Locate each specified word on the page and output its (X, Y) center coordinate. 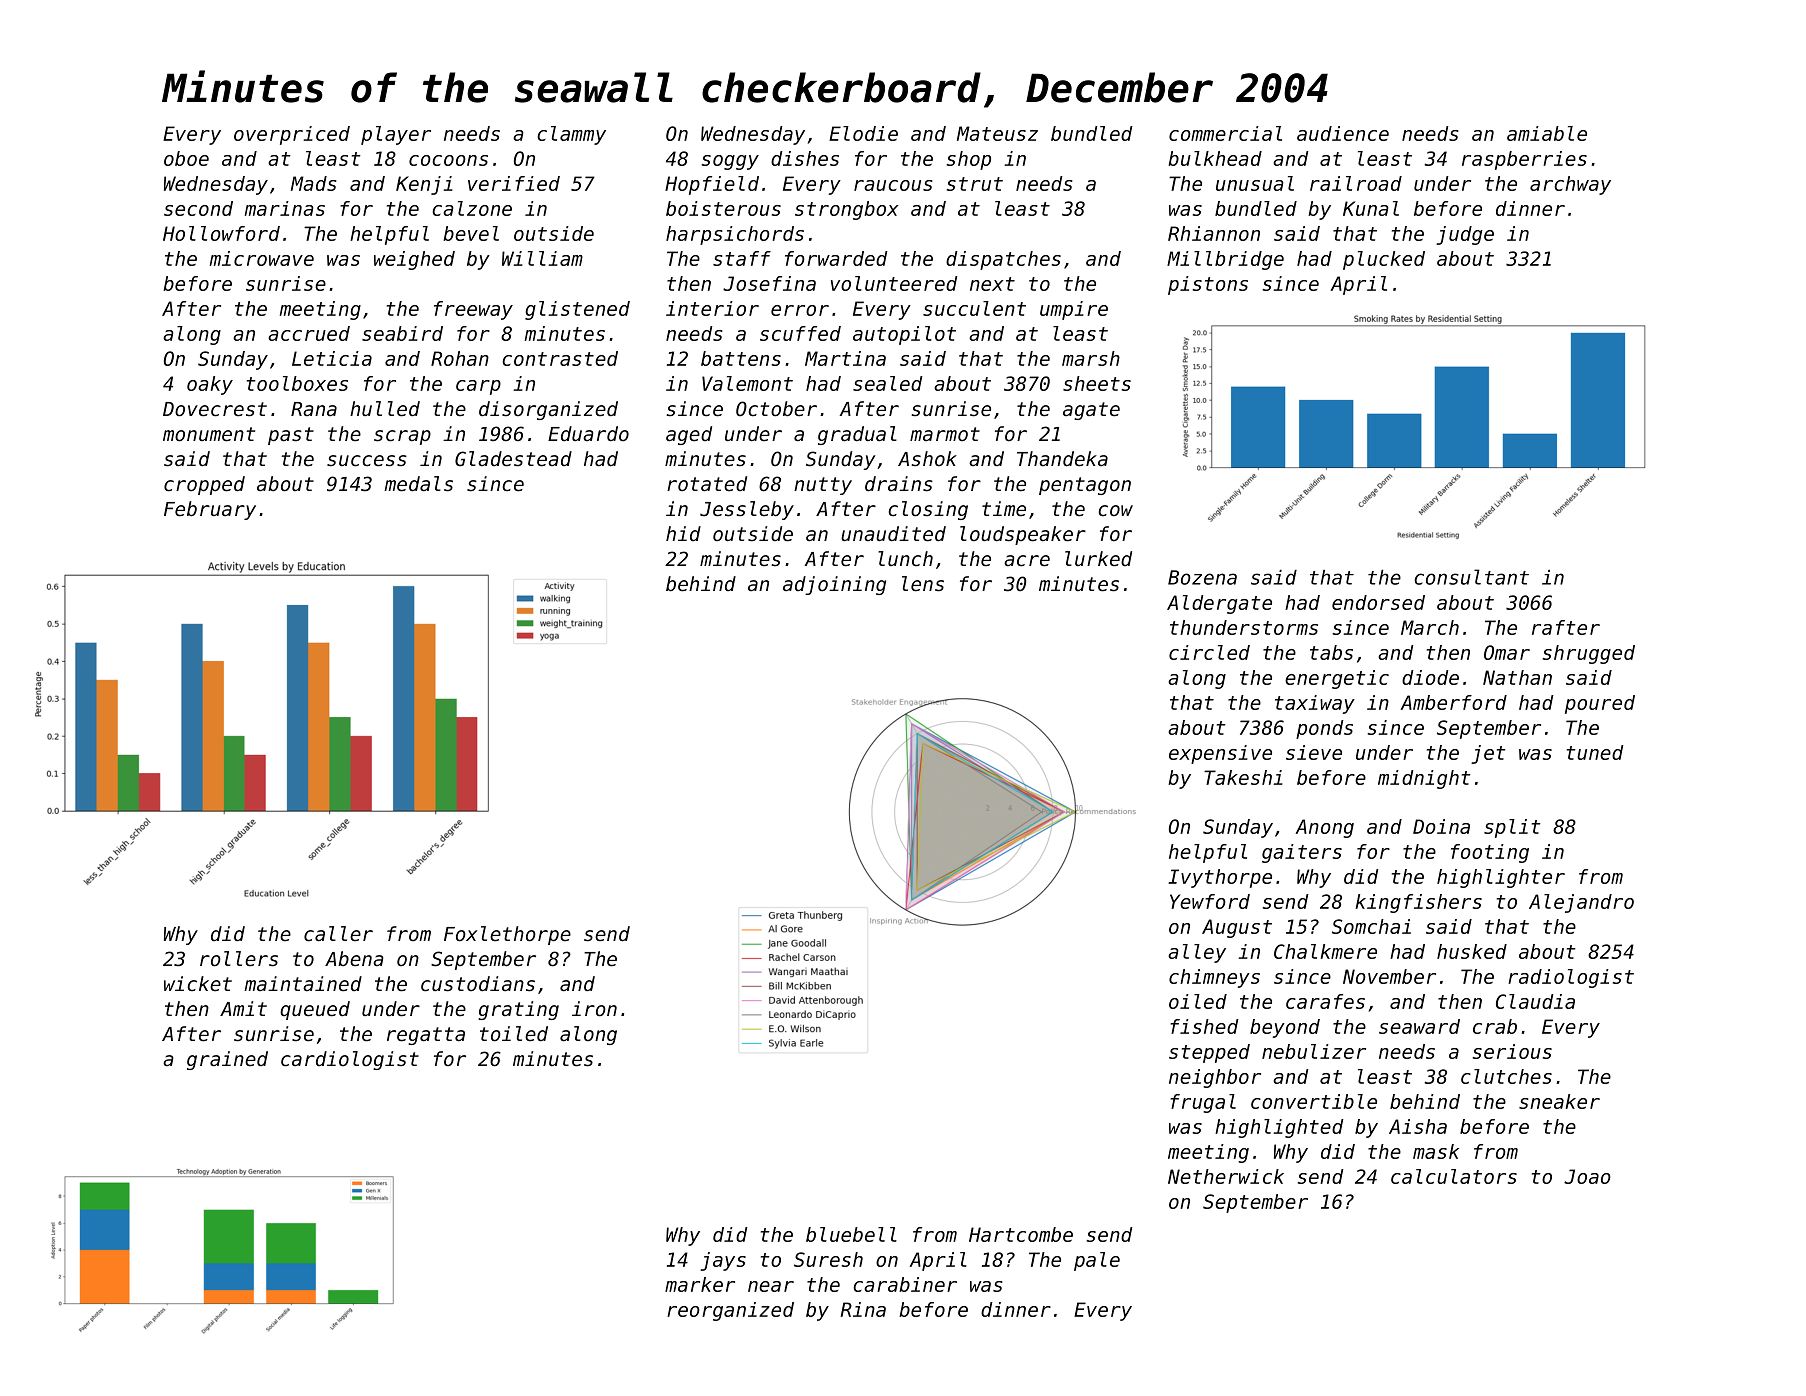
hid (683, 533)
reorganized (730, 1311)
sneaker (1559, 1101)
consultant (1471, 577)
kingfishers (1419, 903)
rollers (239, 959)
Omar (1507, 652)
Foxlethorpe (507, 935)
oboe (186, 158)
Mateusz (997, 133)
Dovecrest (215, 409)
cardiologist (350, 1060)
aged (689, 435)
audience (1343, 133)
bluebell (851, 1234)
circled (1209, 652)
